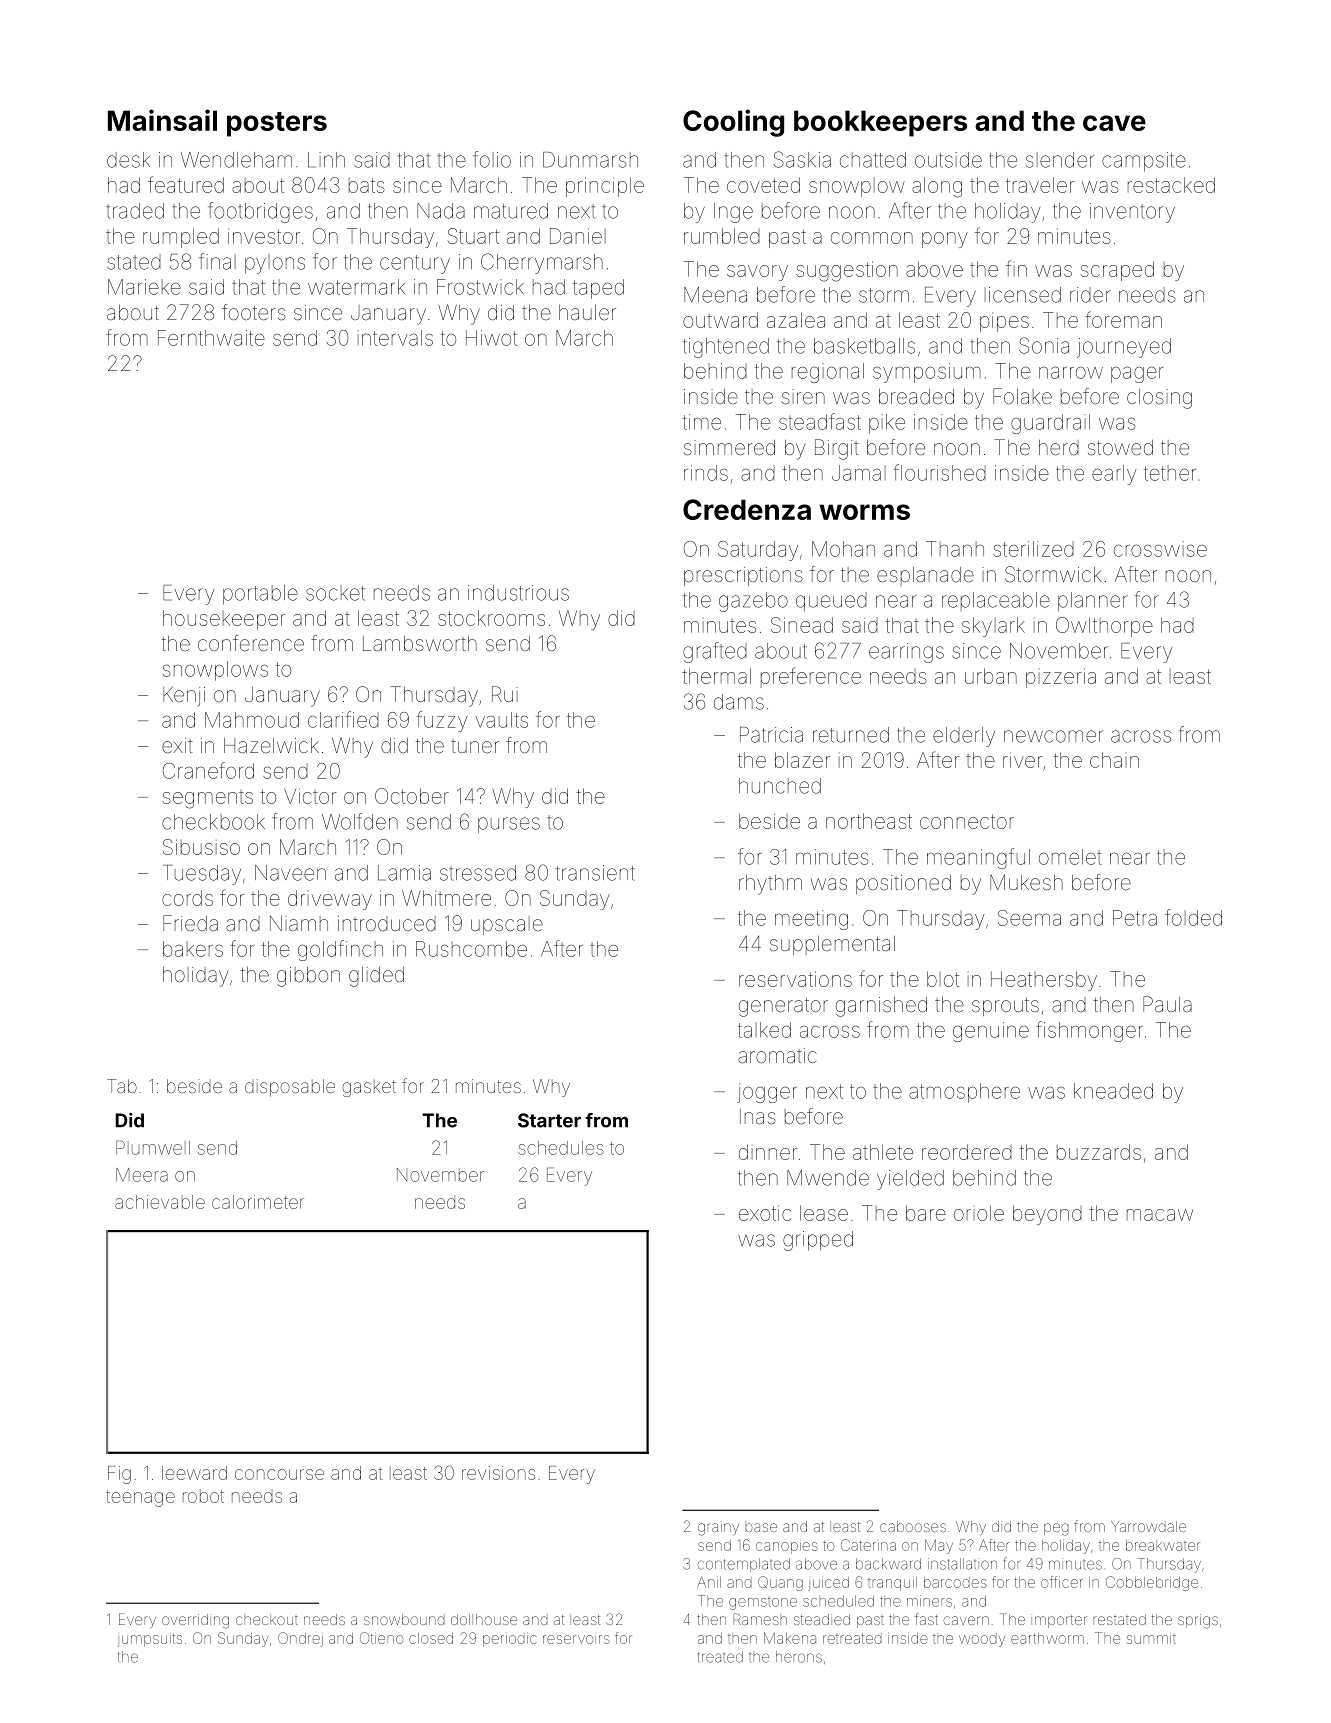 The height and width of the page is (1723, 1331). I want to click on positioned, so click(903, 884).
